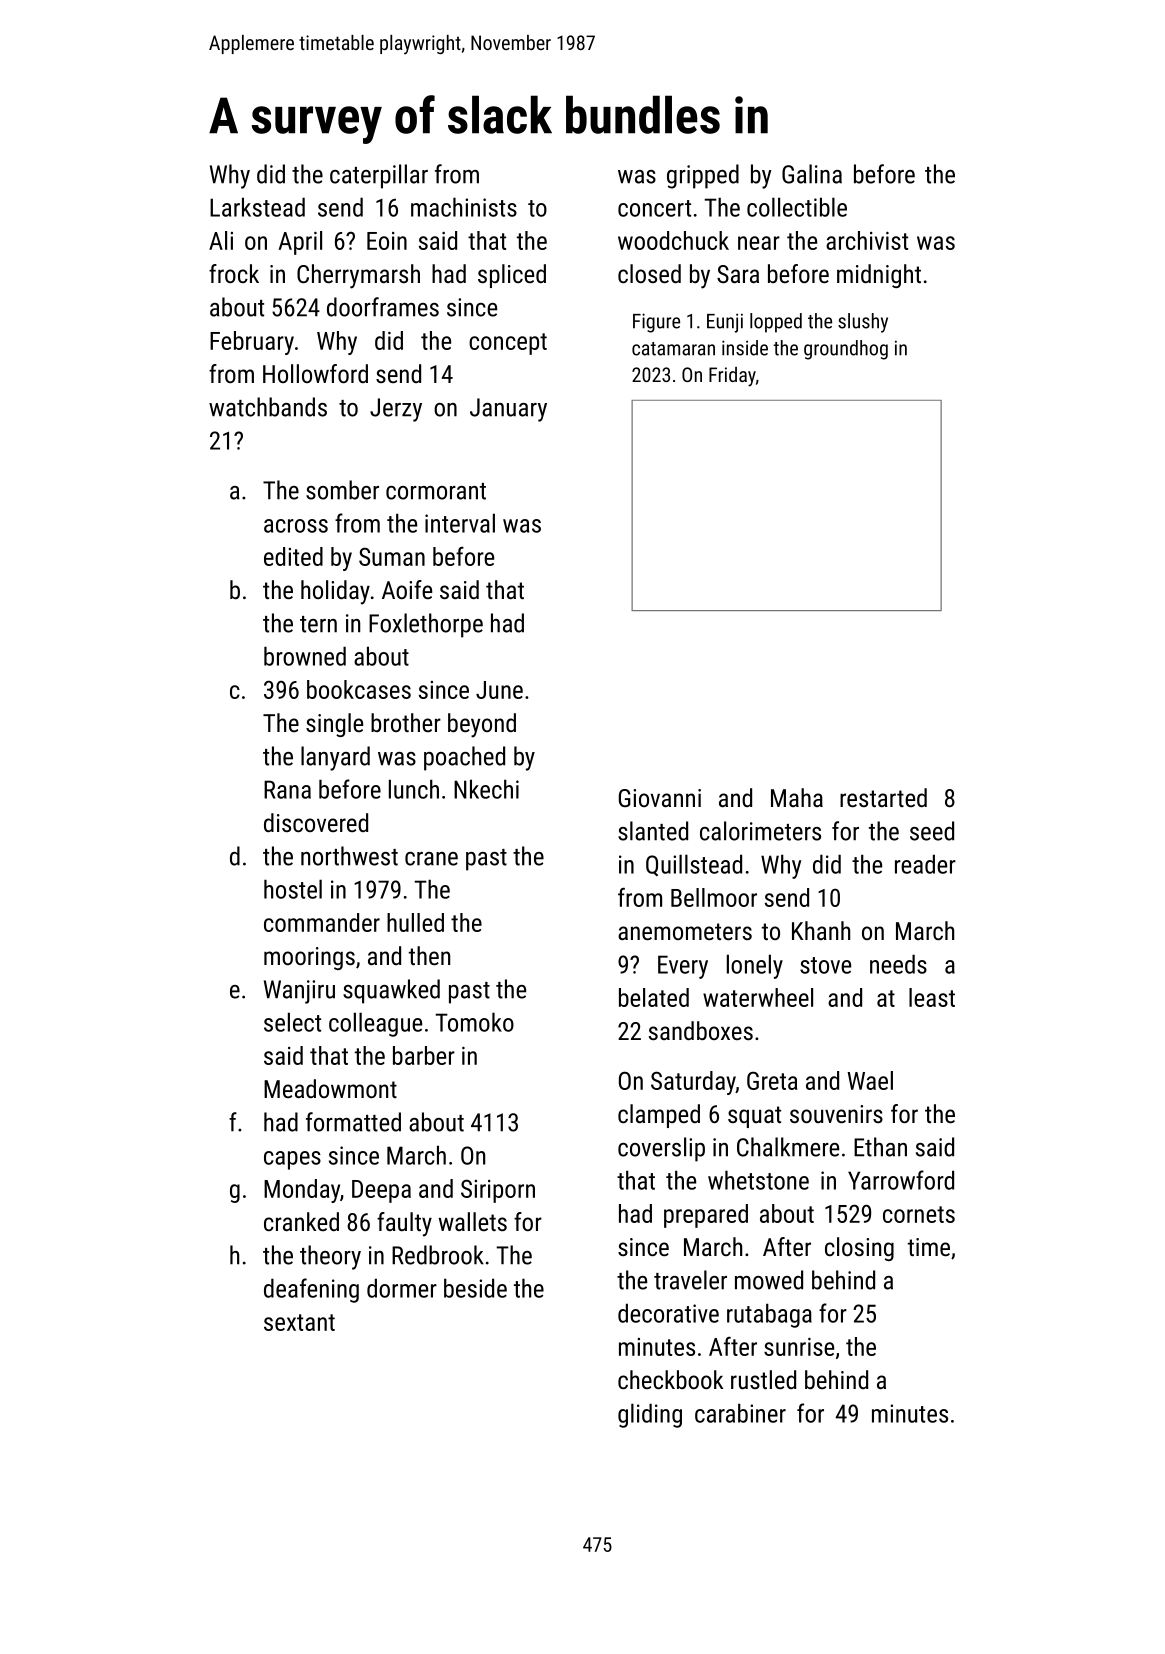 This document has height=1654, width=1165. Describe the element at coordinates (431, 859) in the document. I see `crane` at that location.
